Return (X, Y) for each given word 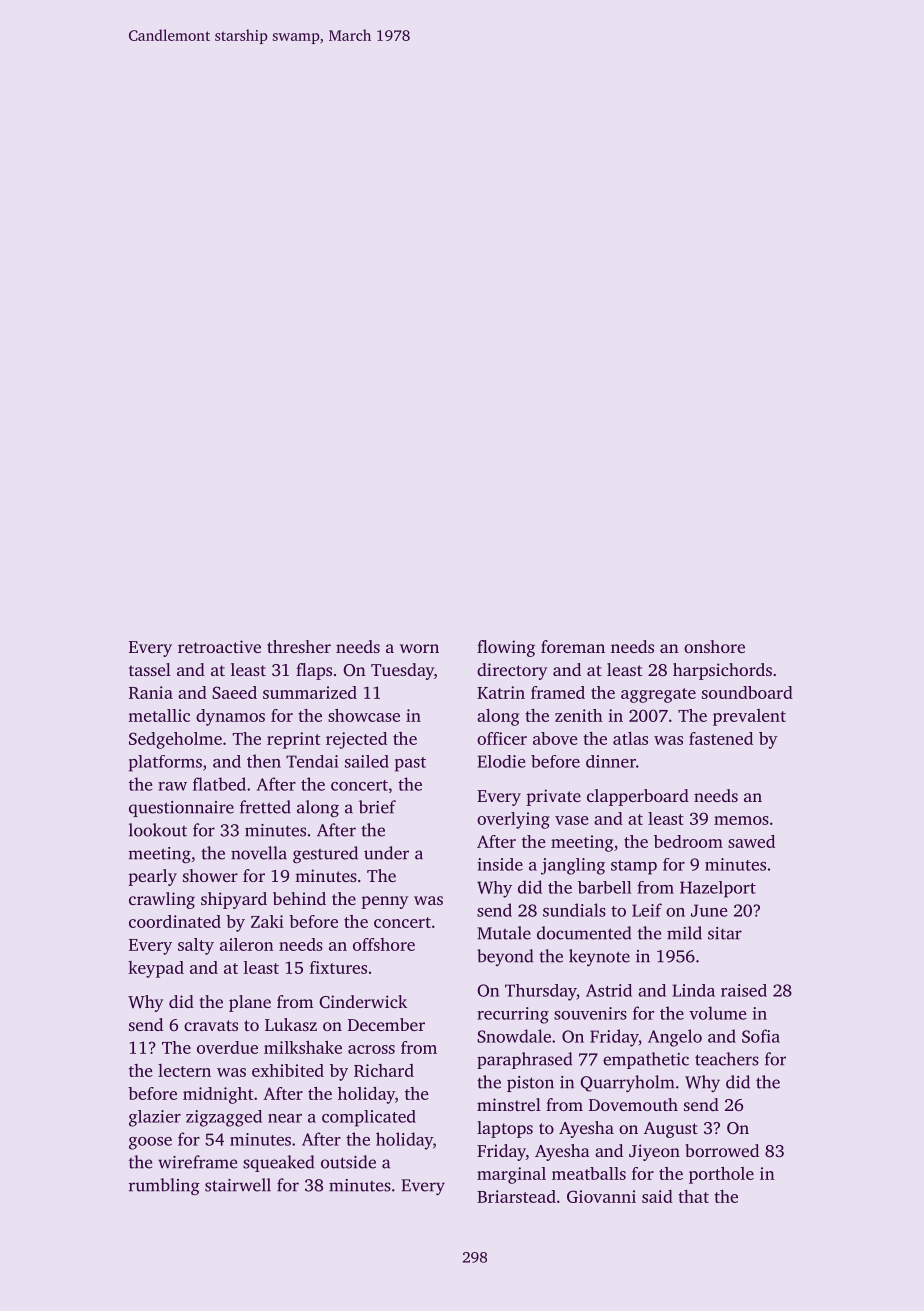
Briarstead (516, 1196)
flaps (314, 671)
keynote (599, 957)
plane (250, 1003)
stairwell (238, 1185)
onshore (714, 646)
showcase (364, 715)
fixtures (338, 967)
